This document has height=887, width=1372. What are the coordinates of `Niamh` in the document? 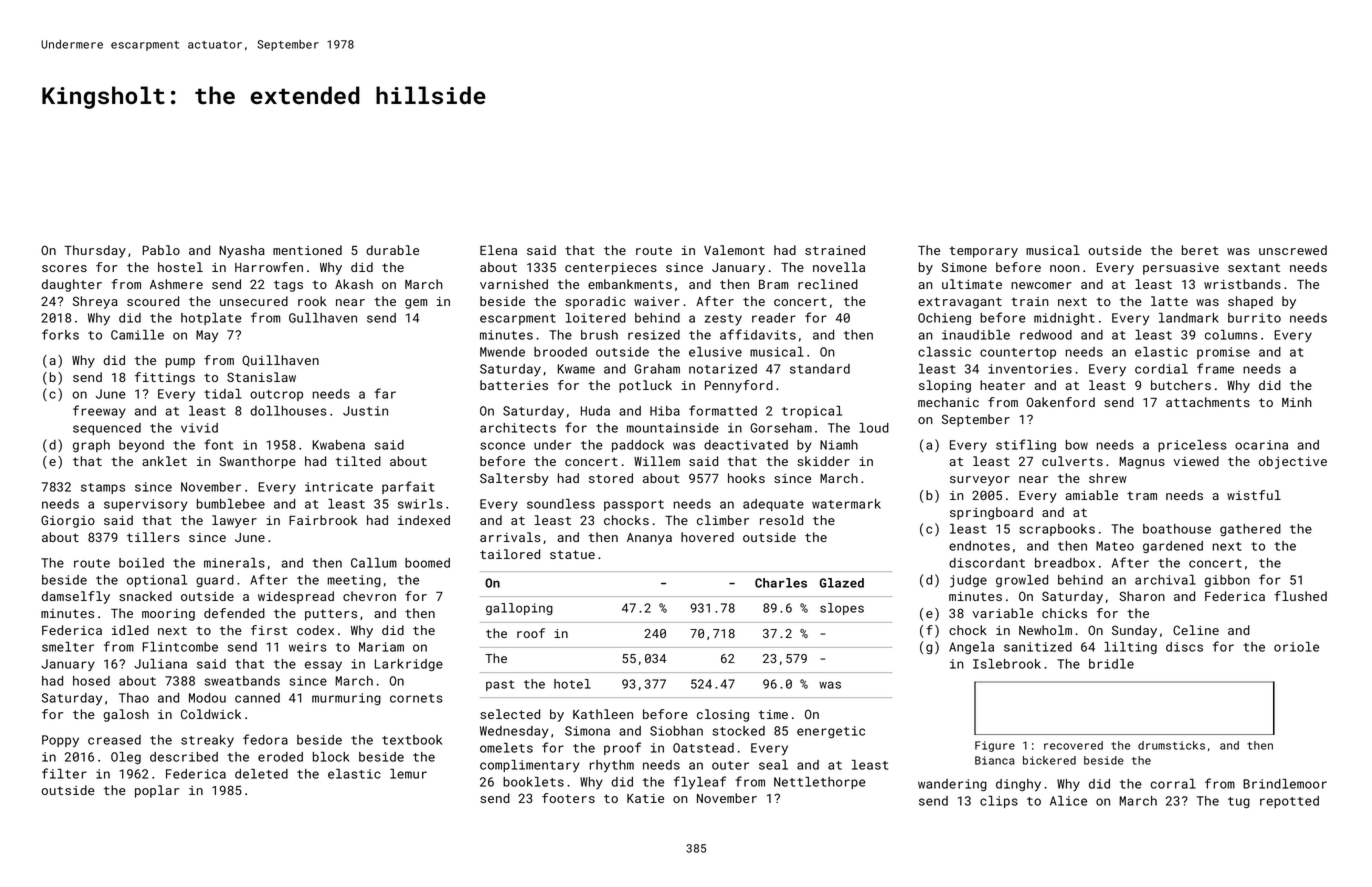 It's located at (839, 445).
